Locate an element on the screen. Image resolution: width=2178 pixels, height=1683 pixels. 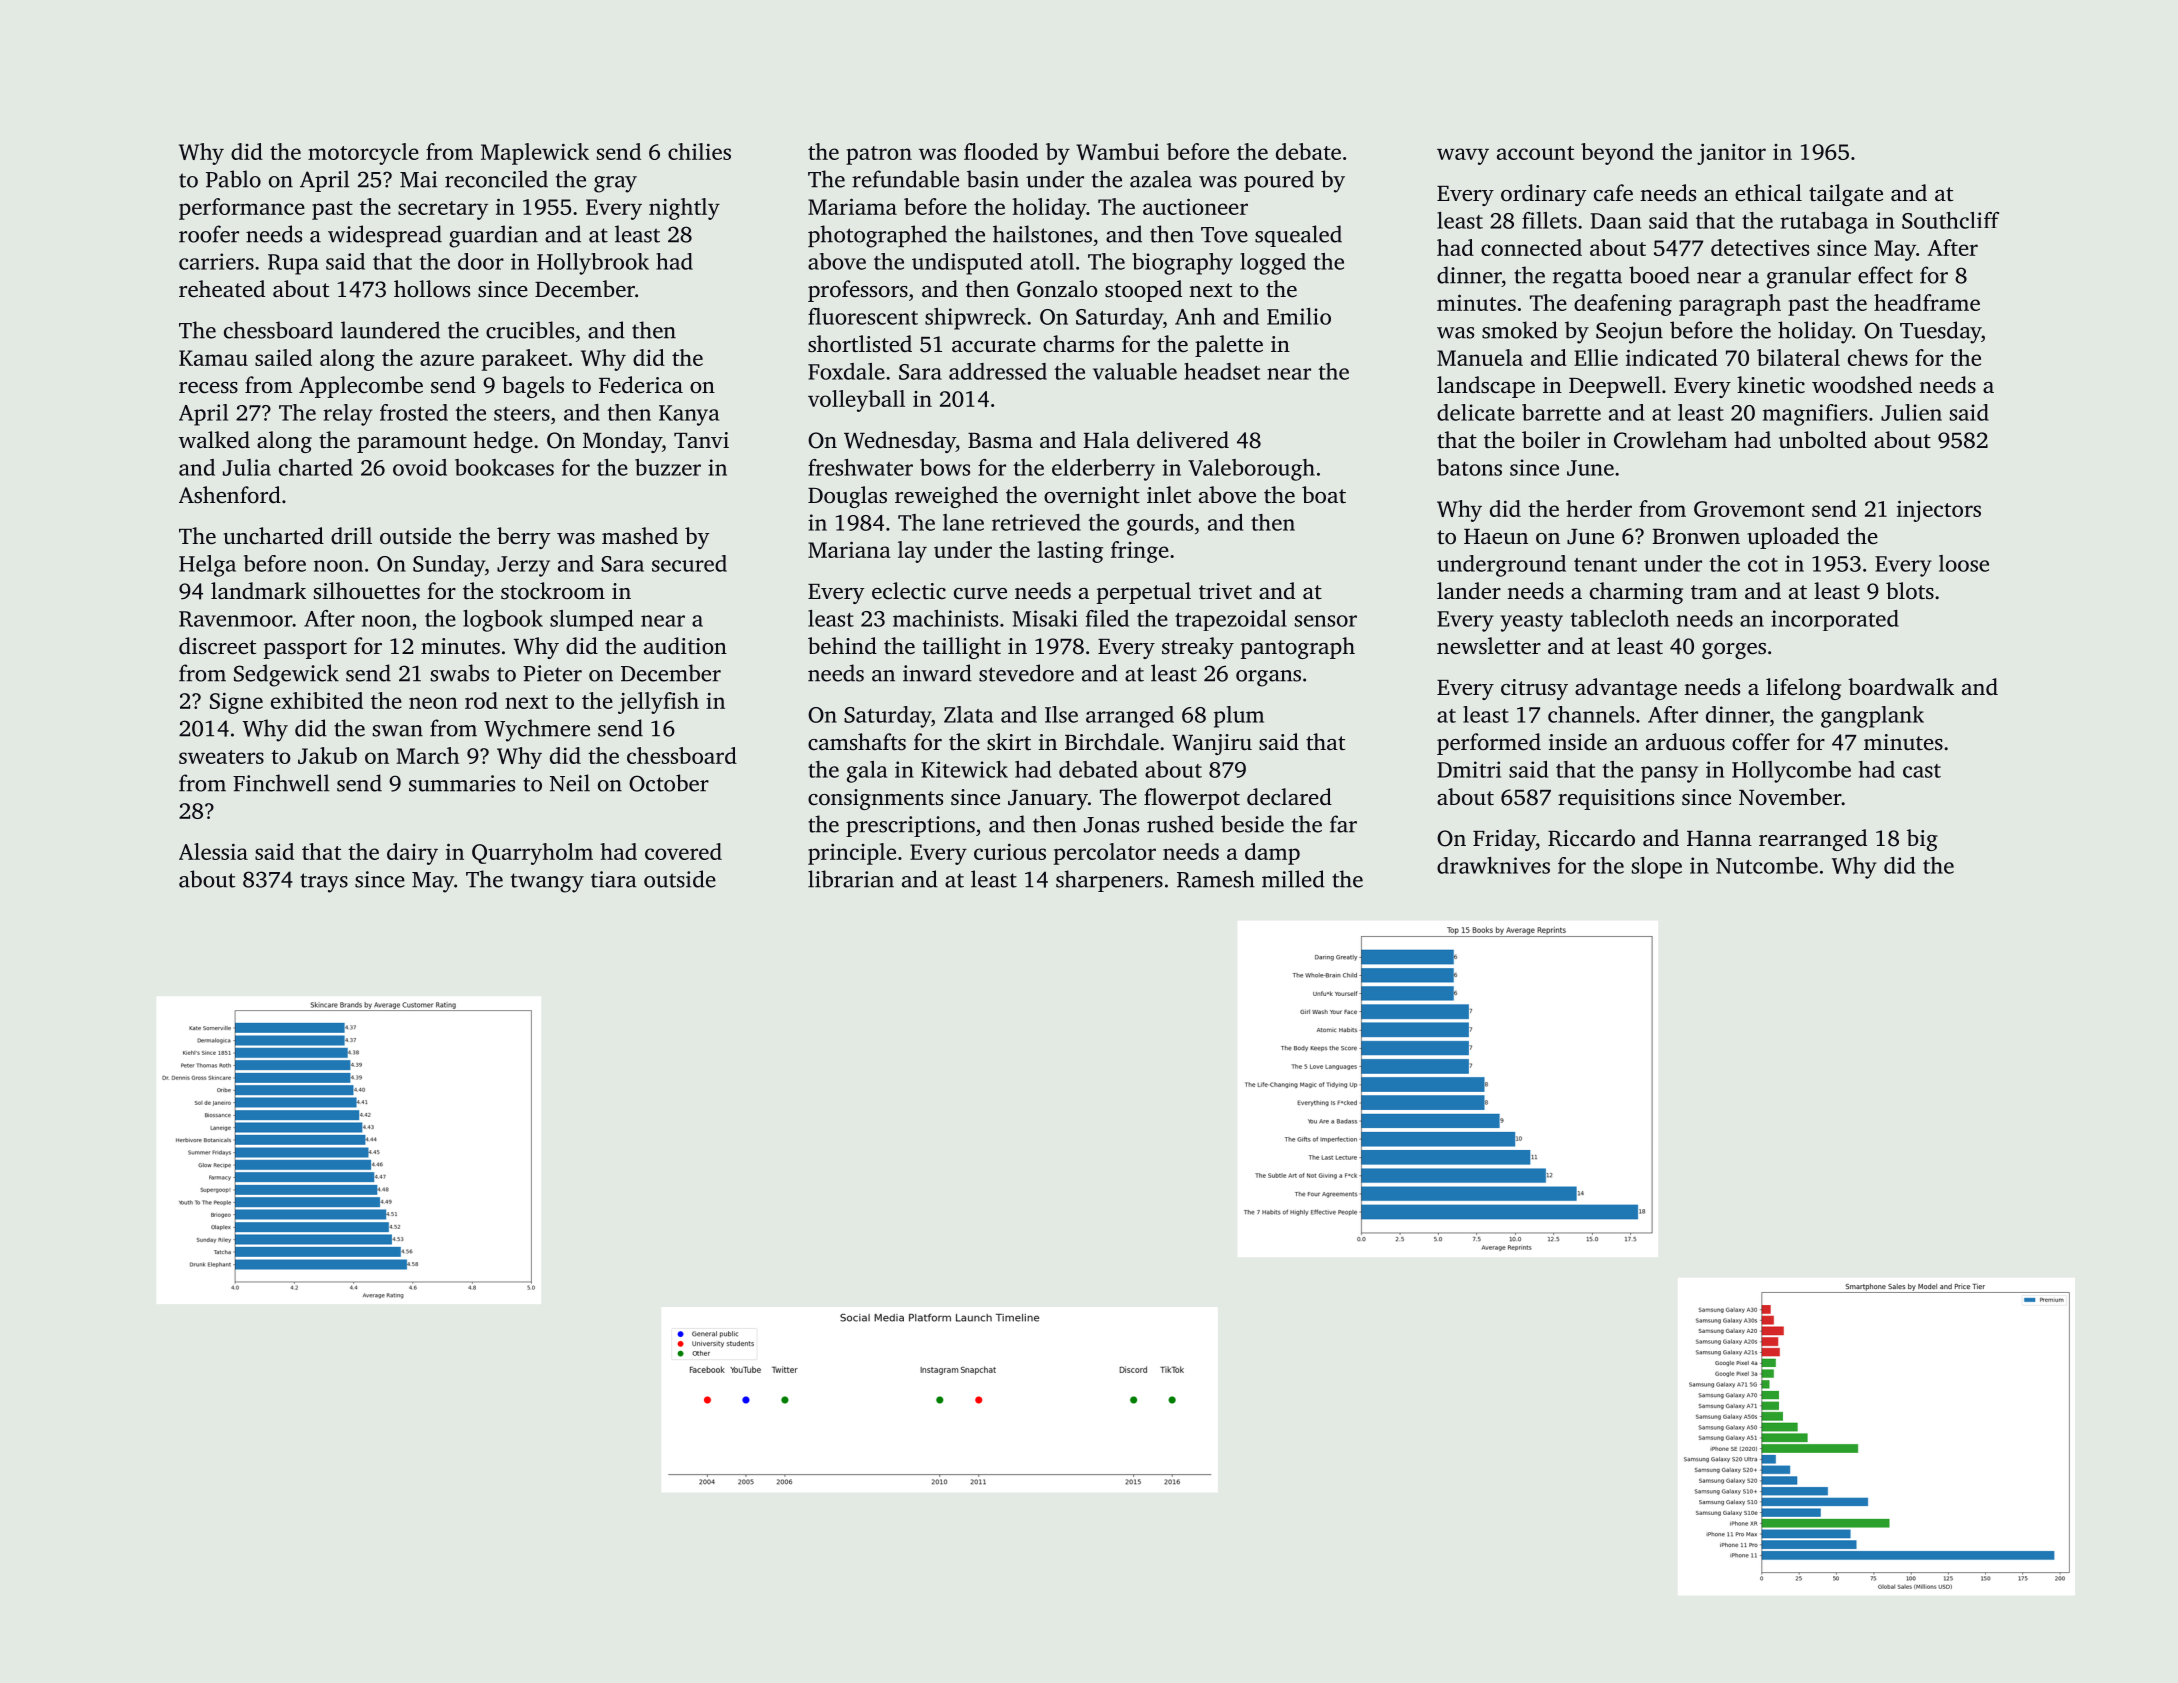
Deepwell is located at coordinates (1615, 387).
